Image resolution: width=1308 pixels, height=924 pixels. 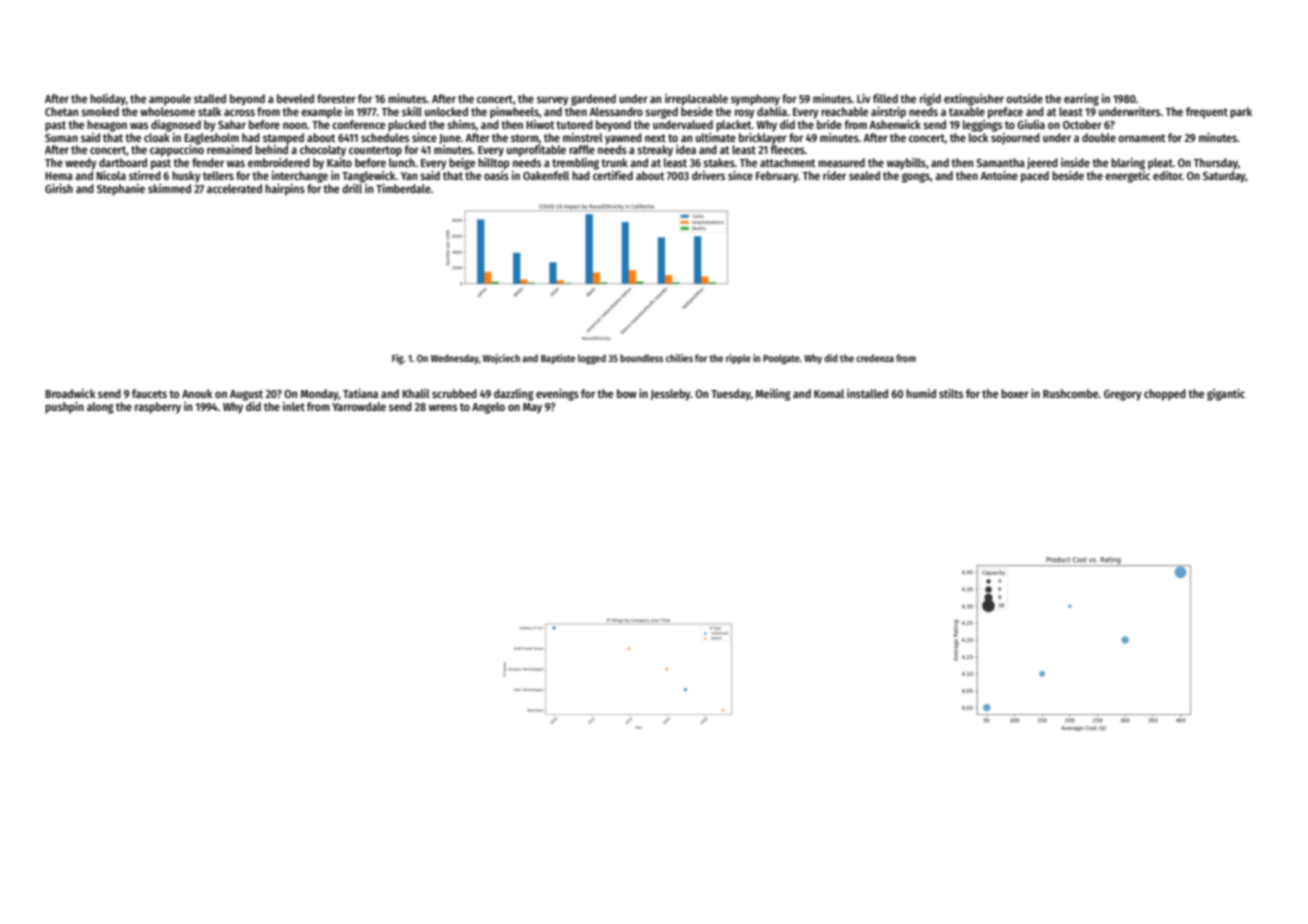 I want to click on symphony, so click(x=755, y=100).
